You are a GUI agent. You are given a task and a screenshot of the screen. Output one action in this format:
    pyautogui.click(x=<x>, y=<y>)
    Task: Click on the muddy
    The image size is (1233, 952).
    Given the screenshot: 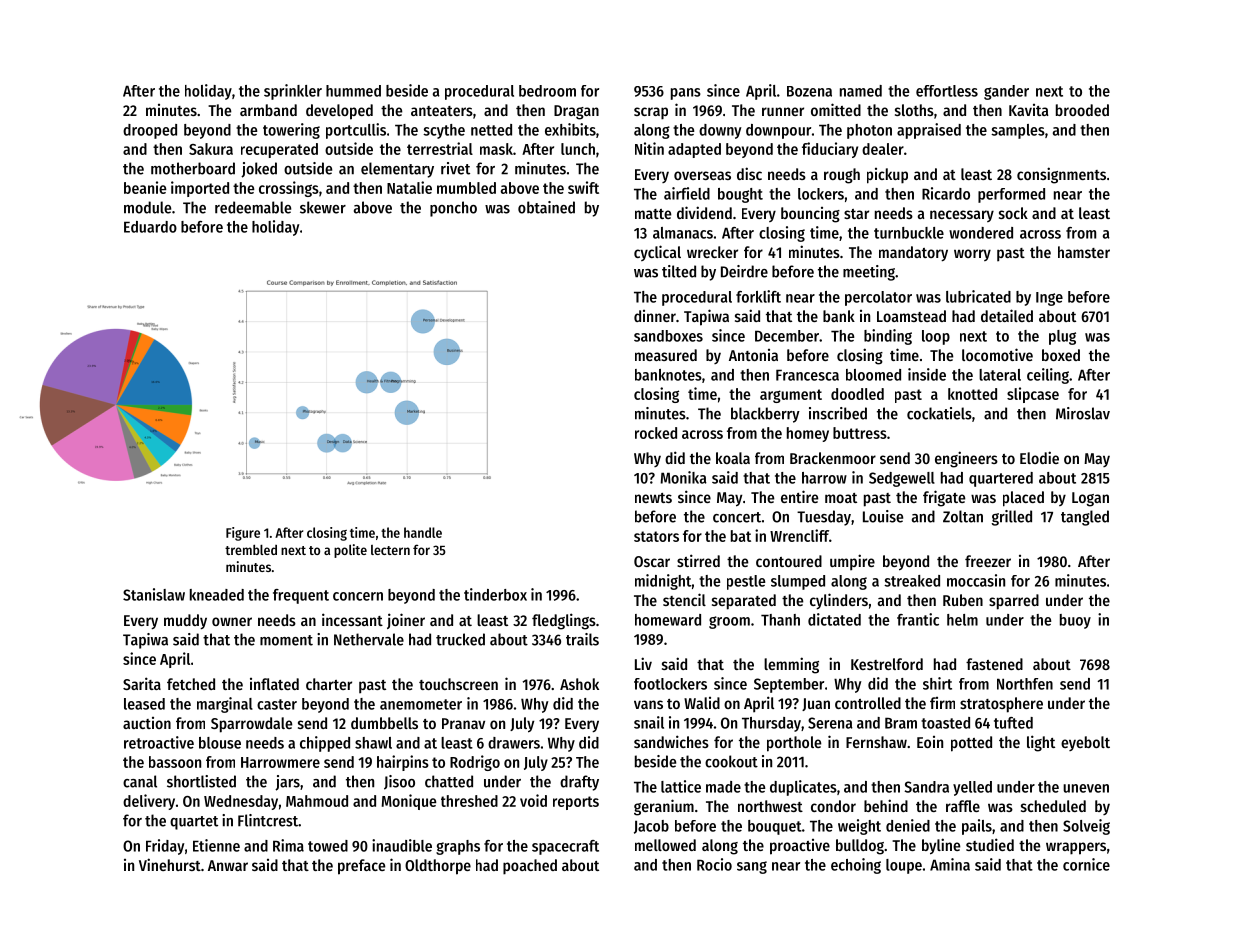 What is the action you would take?
    pyautogui.click(x=185, y=622)
